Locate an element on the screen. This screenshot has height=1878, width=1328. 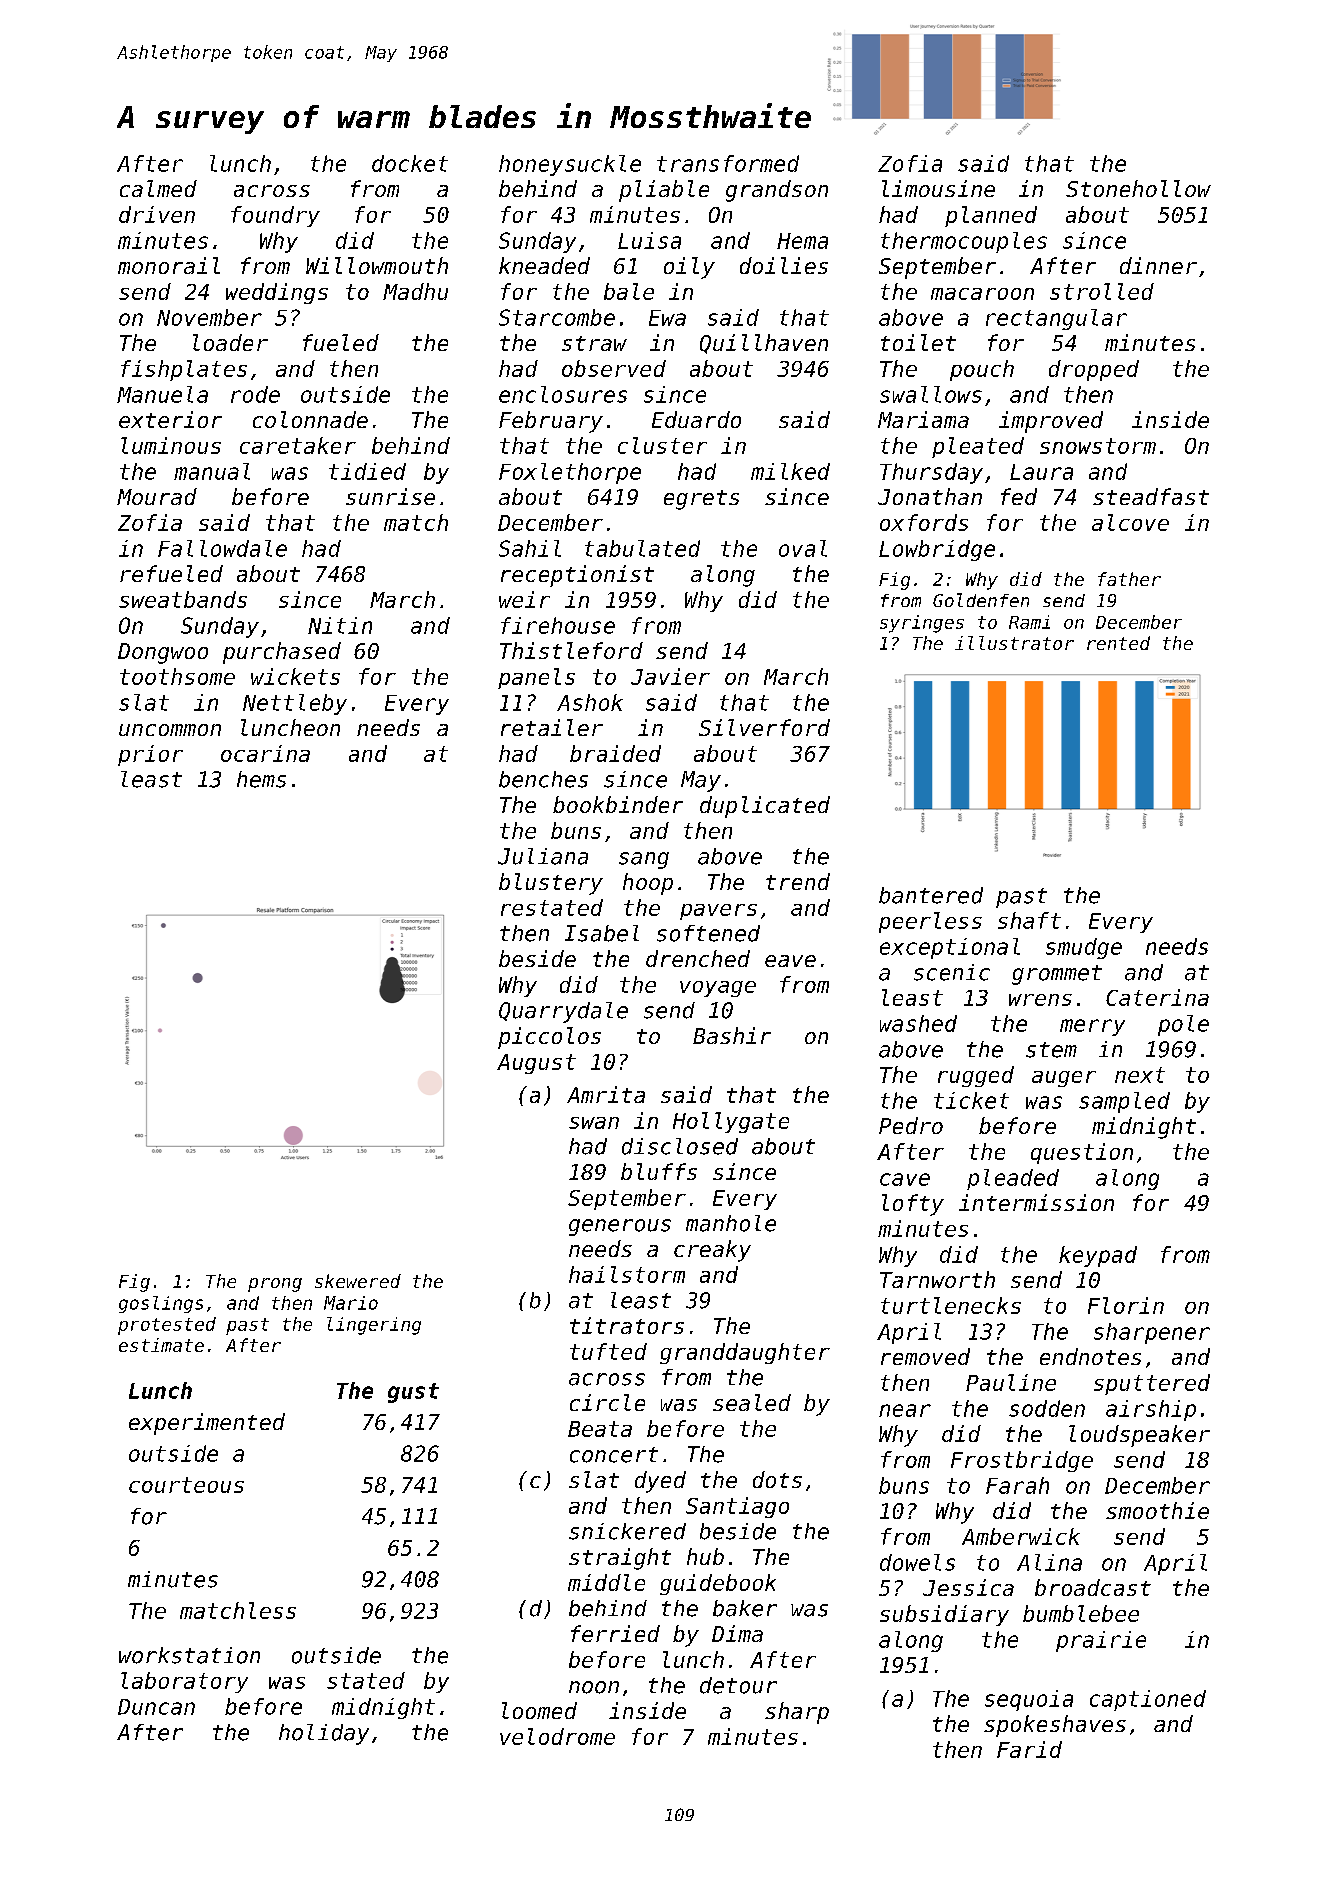
wickets is located at coordinates (295, 676).
